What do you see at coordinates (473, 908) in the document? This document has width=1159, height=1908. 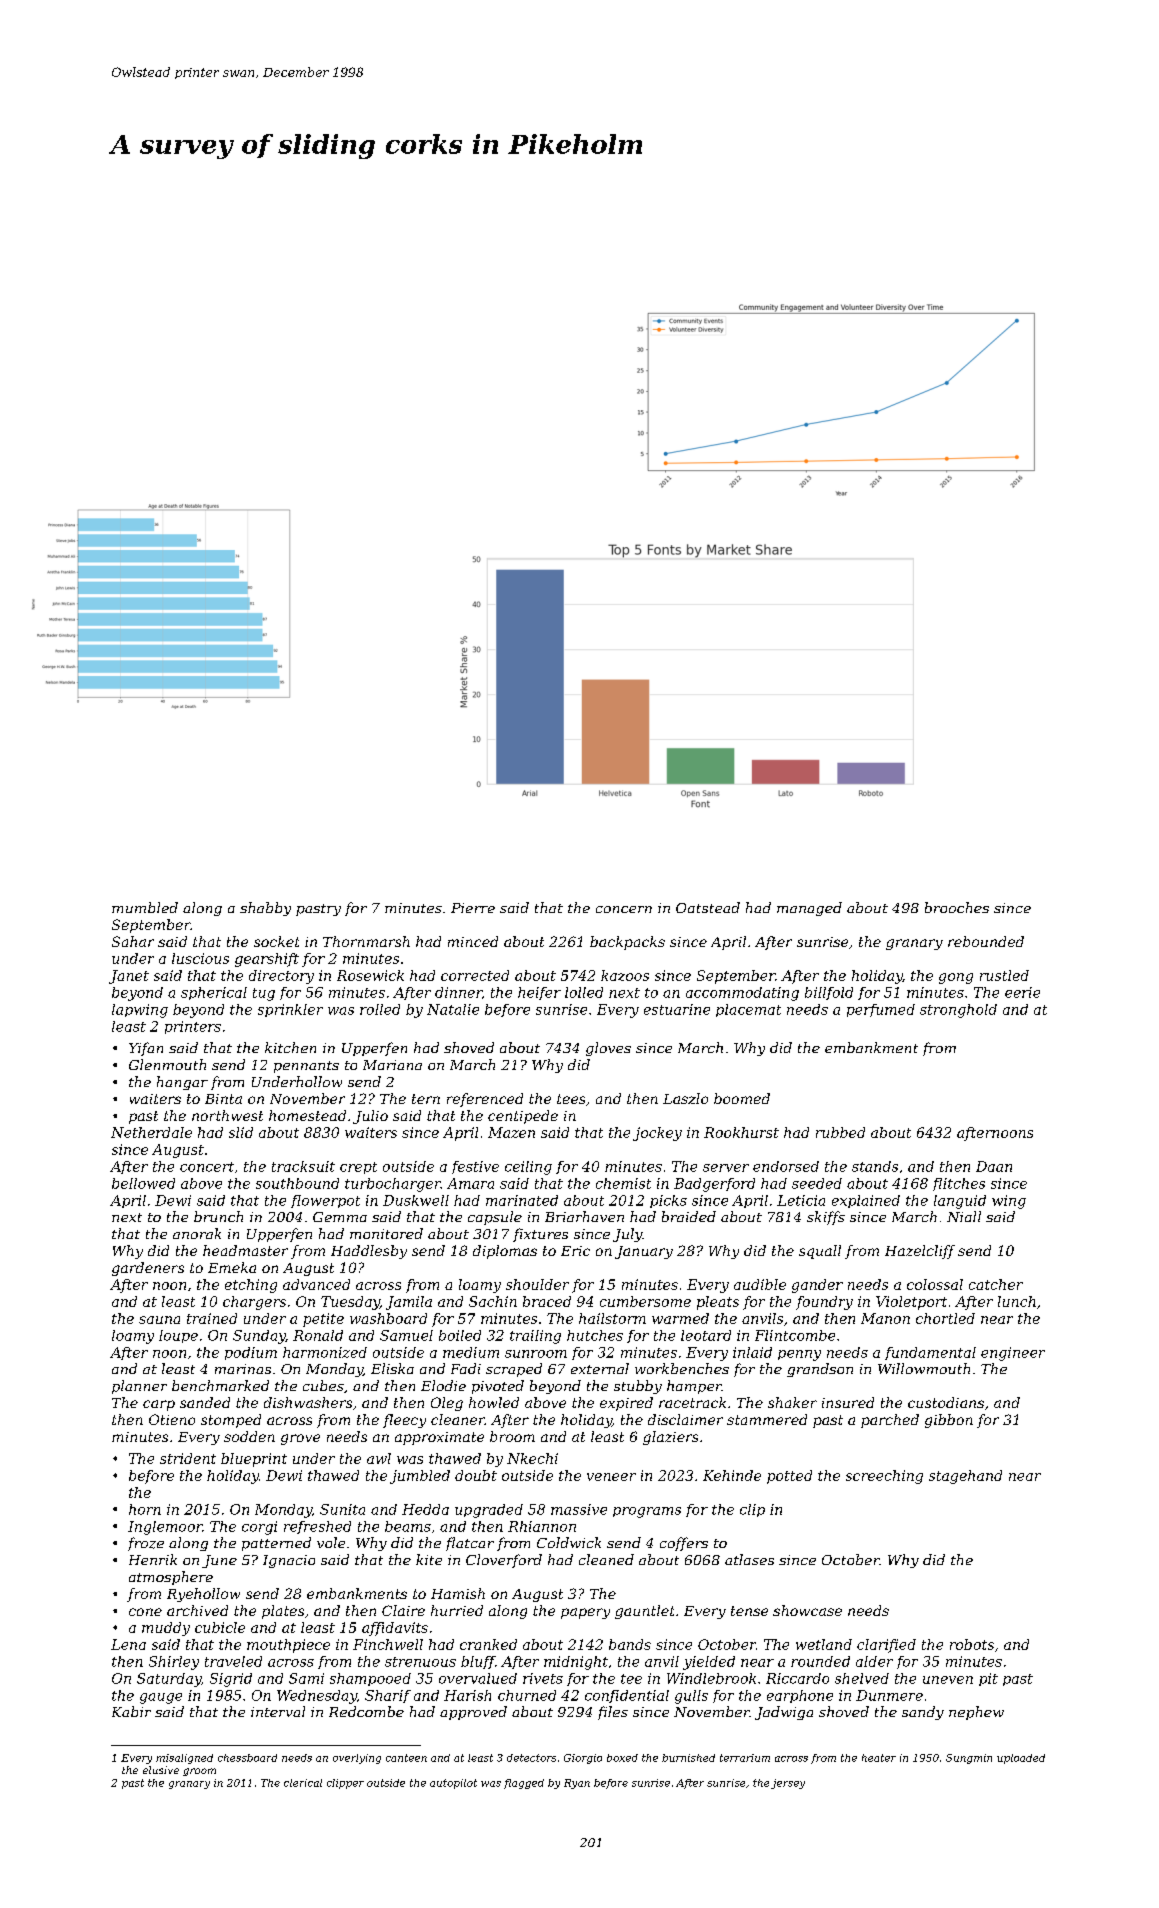 I see `Pierre` at bounding box center [473, 908].
